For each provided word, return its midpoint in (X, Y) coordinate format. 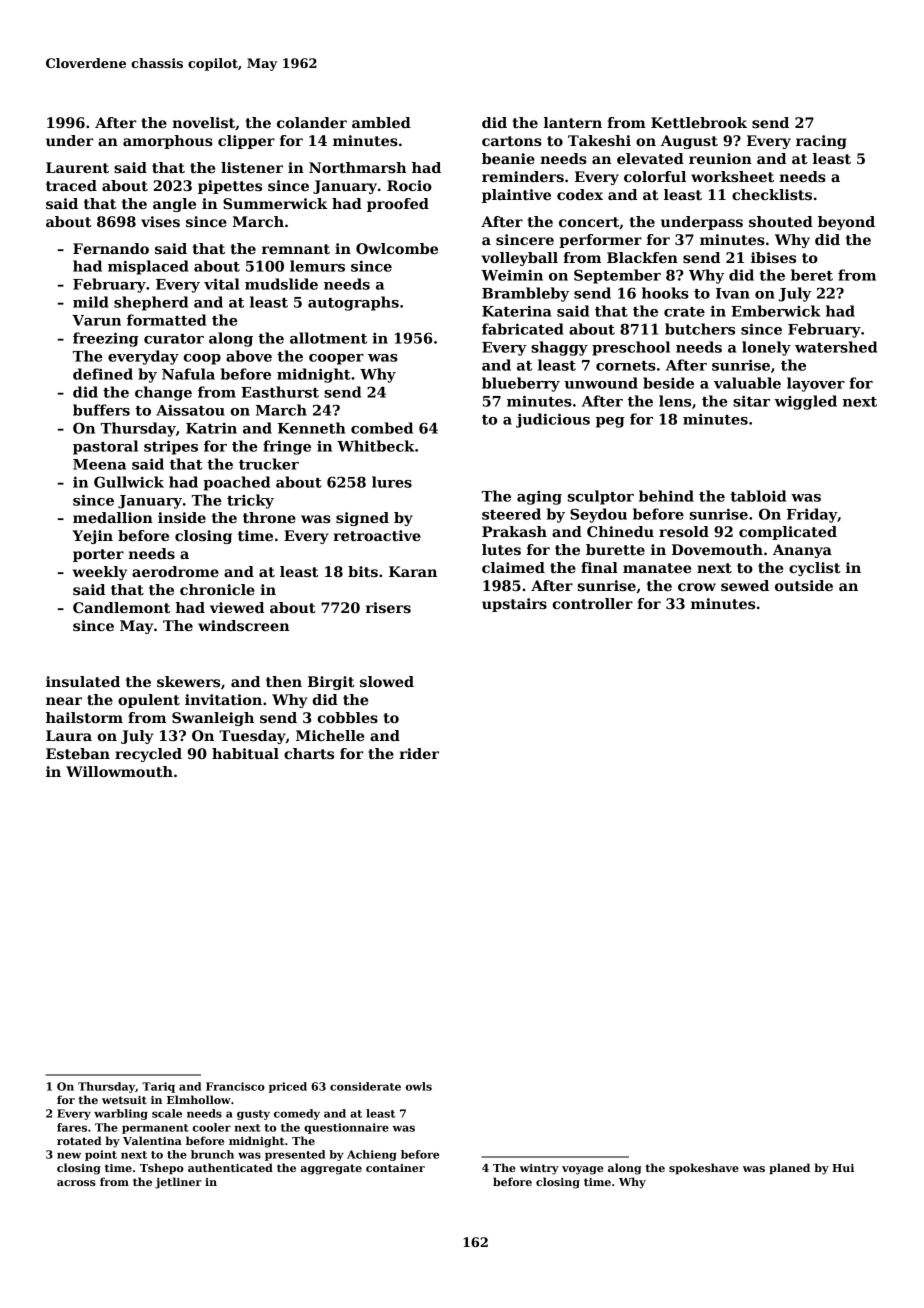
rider (419, 753)
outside (804, 585)
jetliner (178, 1183)
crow (697, 587)
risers (388, 607)
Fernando (111, 248)
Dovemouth (717, 549)
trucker (269, 464)
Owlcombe (397, 248)
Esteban (78, 753)
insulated (83, 681)
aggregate (331, 1169)
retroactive (377, 535)
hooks (665, 293)
